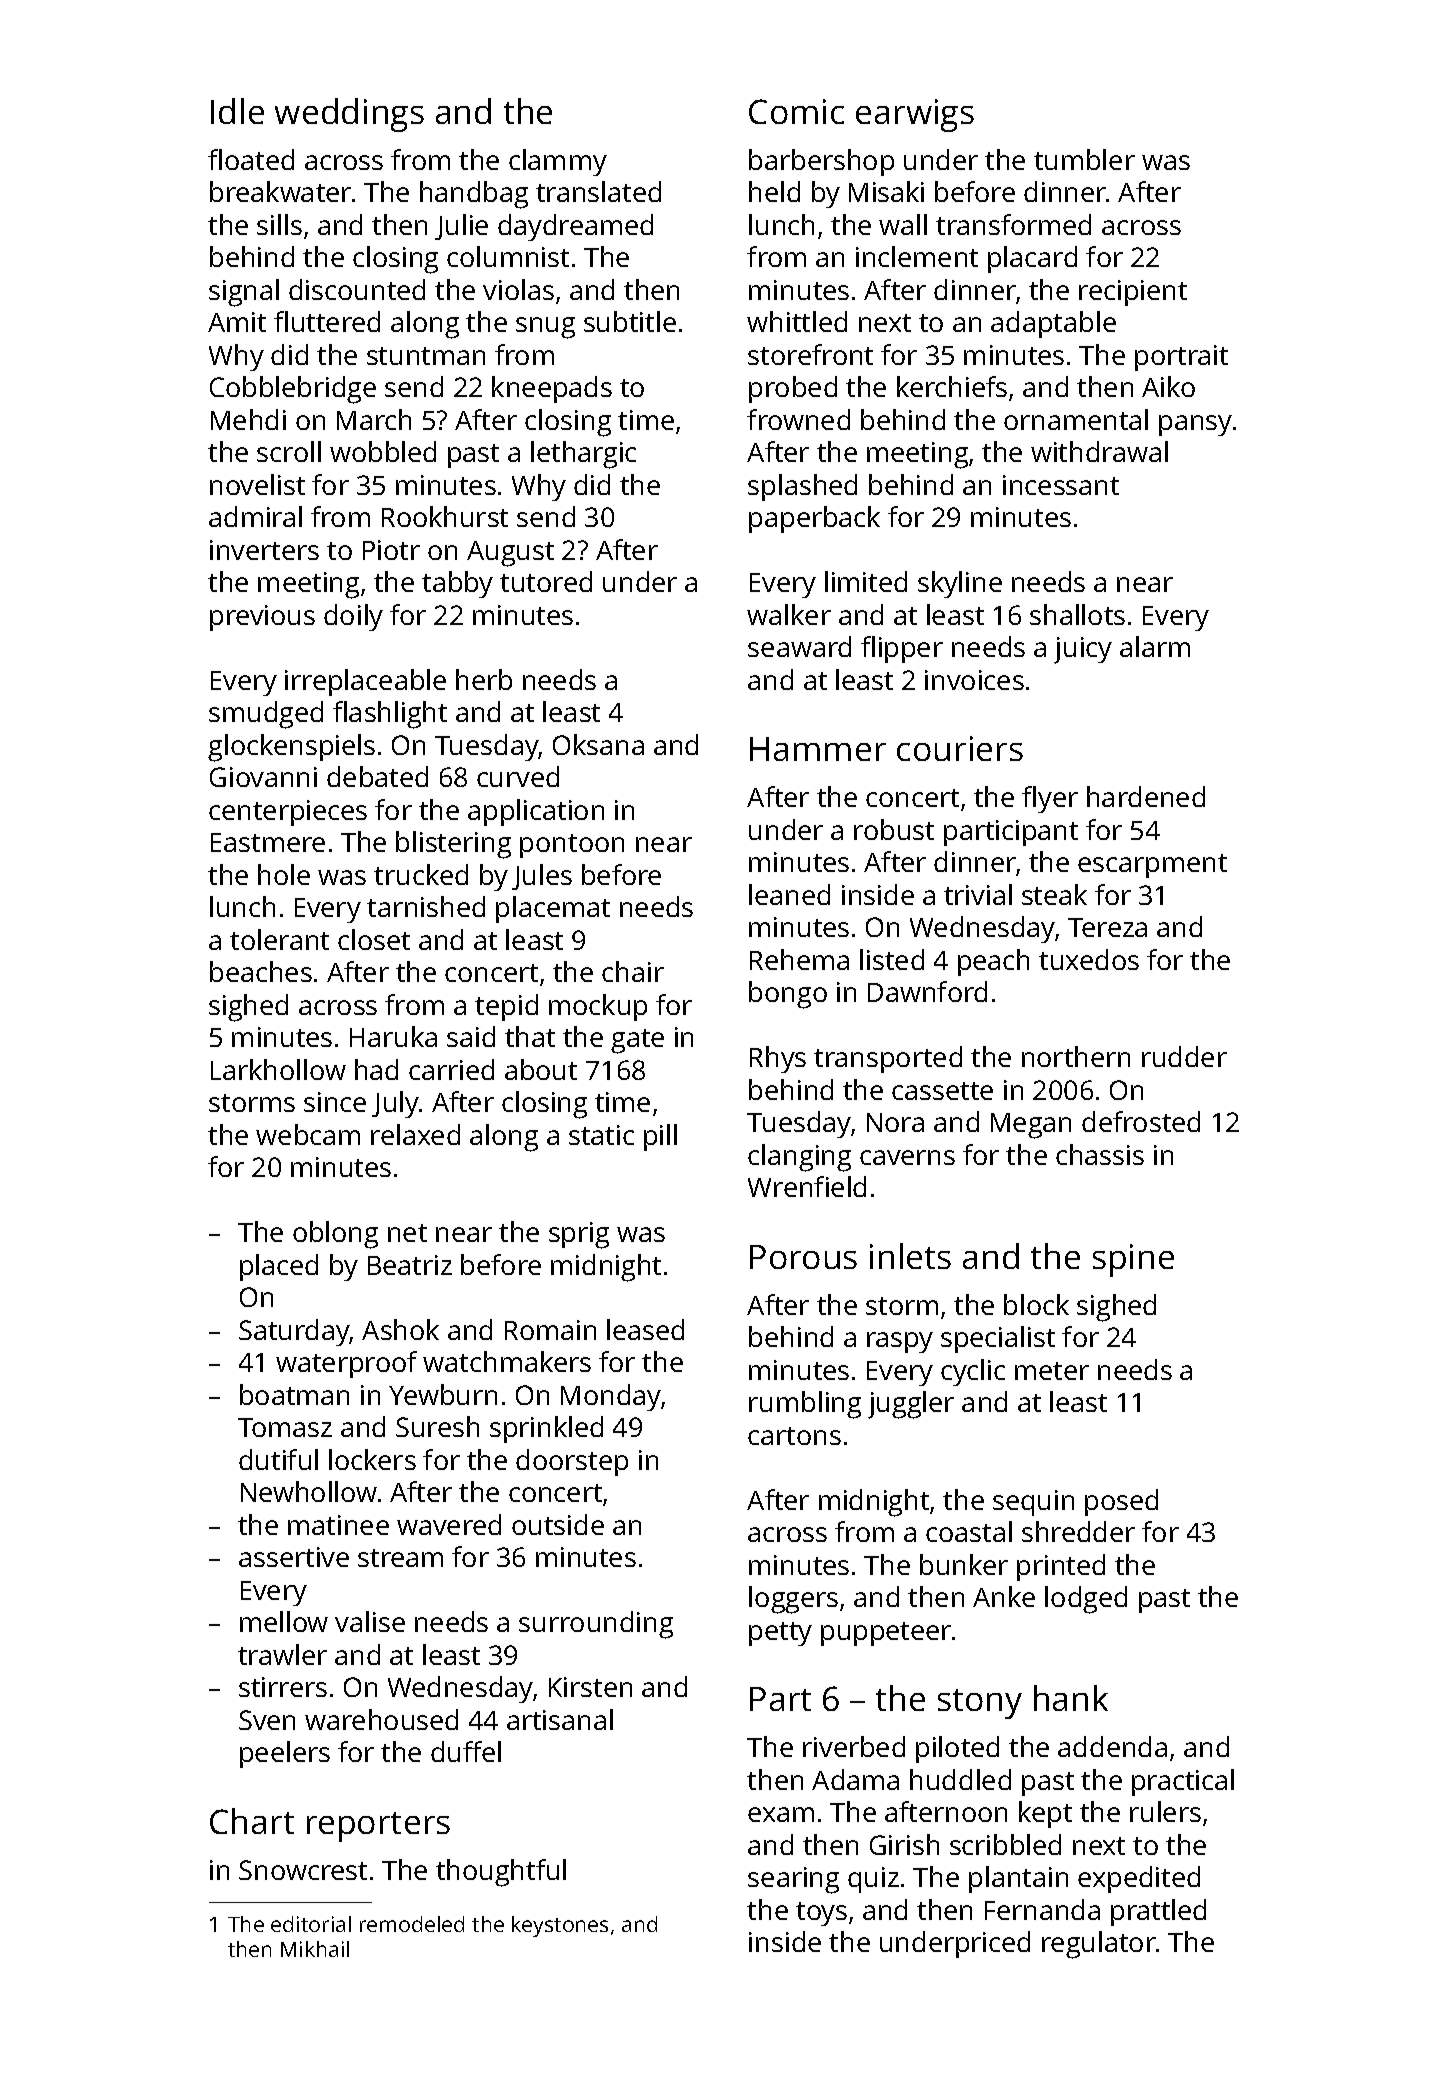 The image size is (1450, 2100). What do you see at coordinates (818, 749) in the screenshot?
I see `Hammer` at bounding box center [818, 749].
